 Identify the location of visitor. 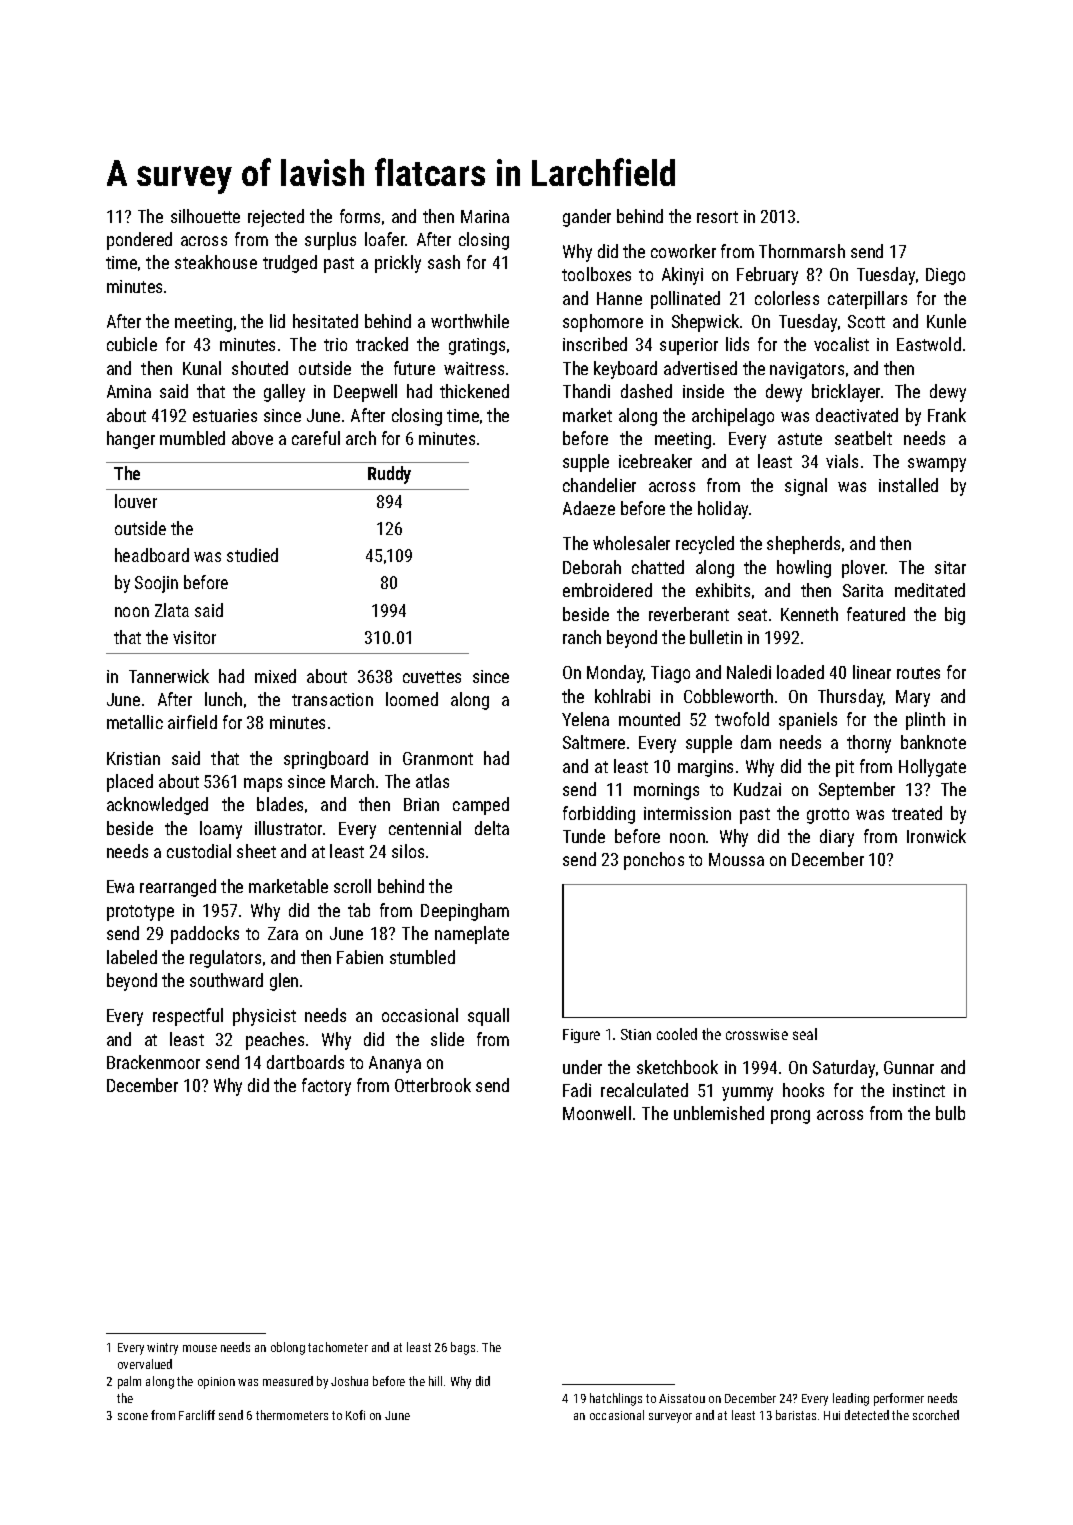
(194, 637).
